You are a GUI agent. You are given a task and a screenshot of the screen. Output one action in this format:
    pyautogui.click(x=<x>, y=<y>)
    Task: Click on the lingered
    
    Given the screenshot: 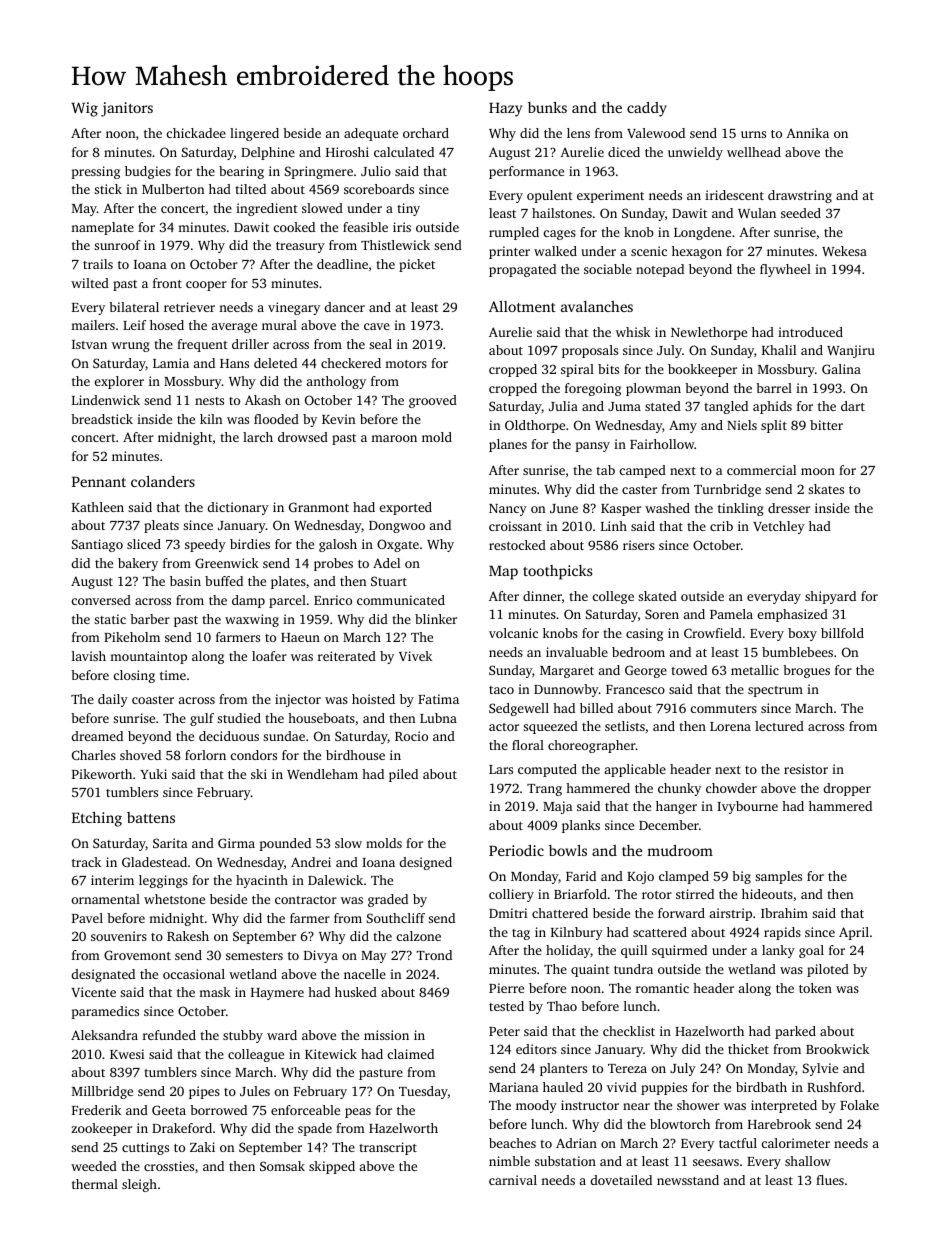 What is the action you would take?
    pyautogui.click(x=254, y=134)
